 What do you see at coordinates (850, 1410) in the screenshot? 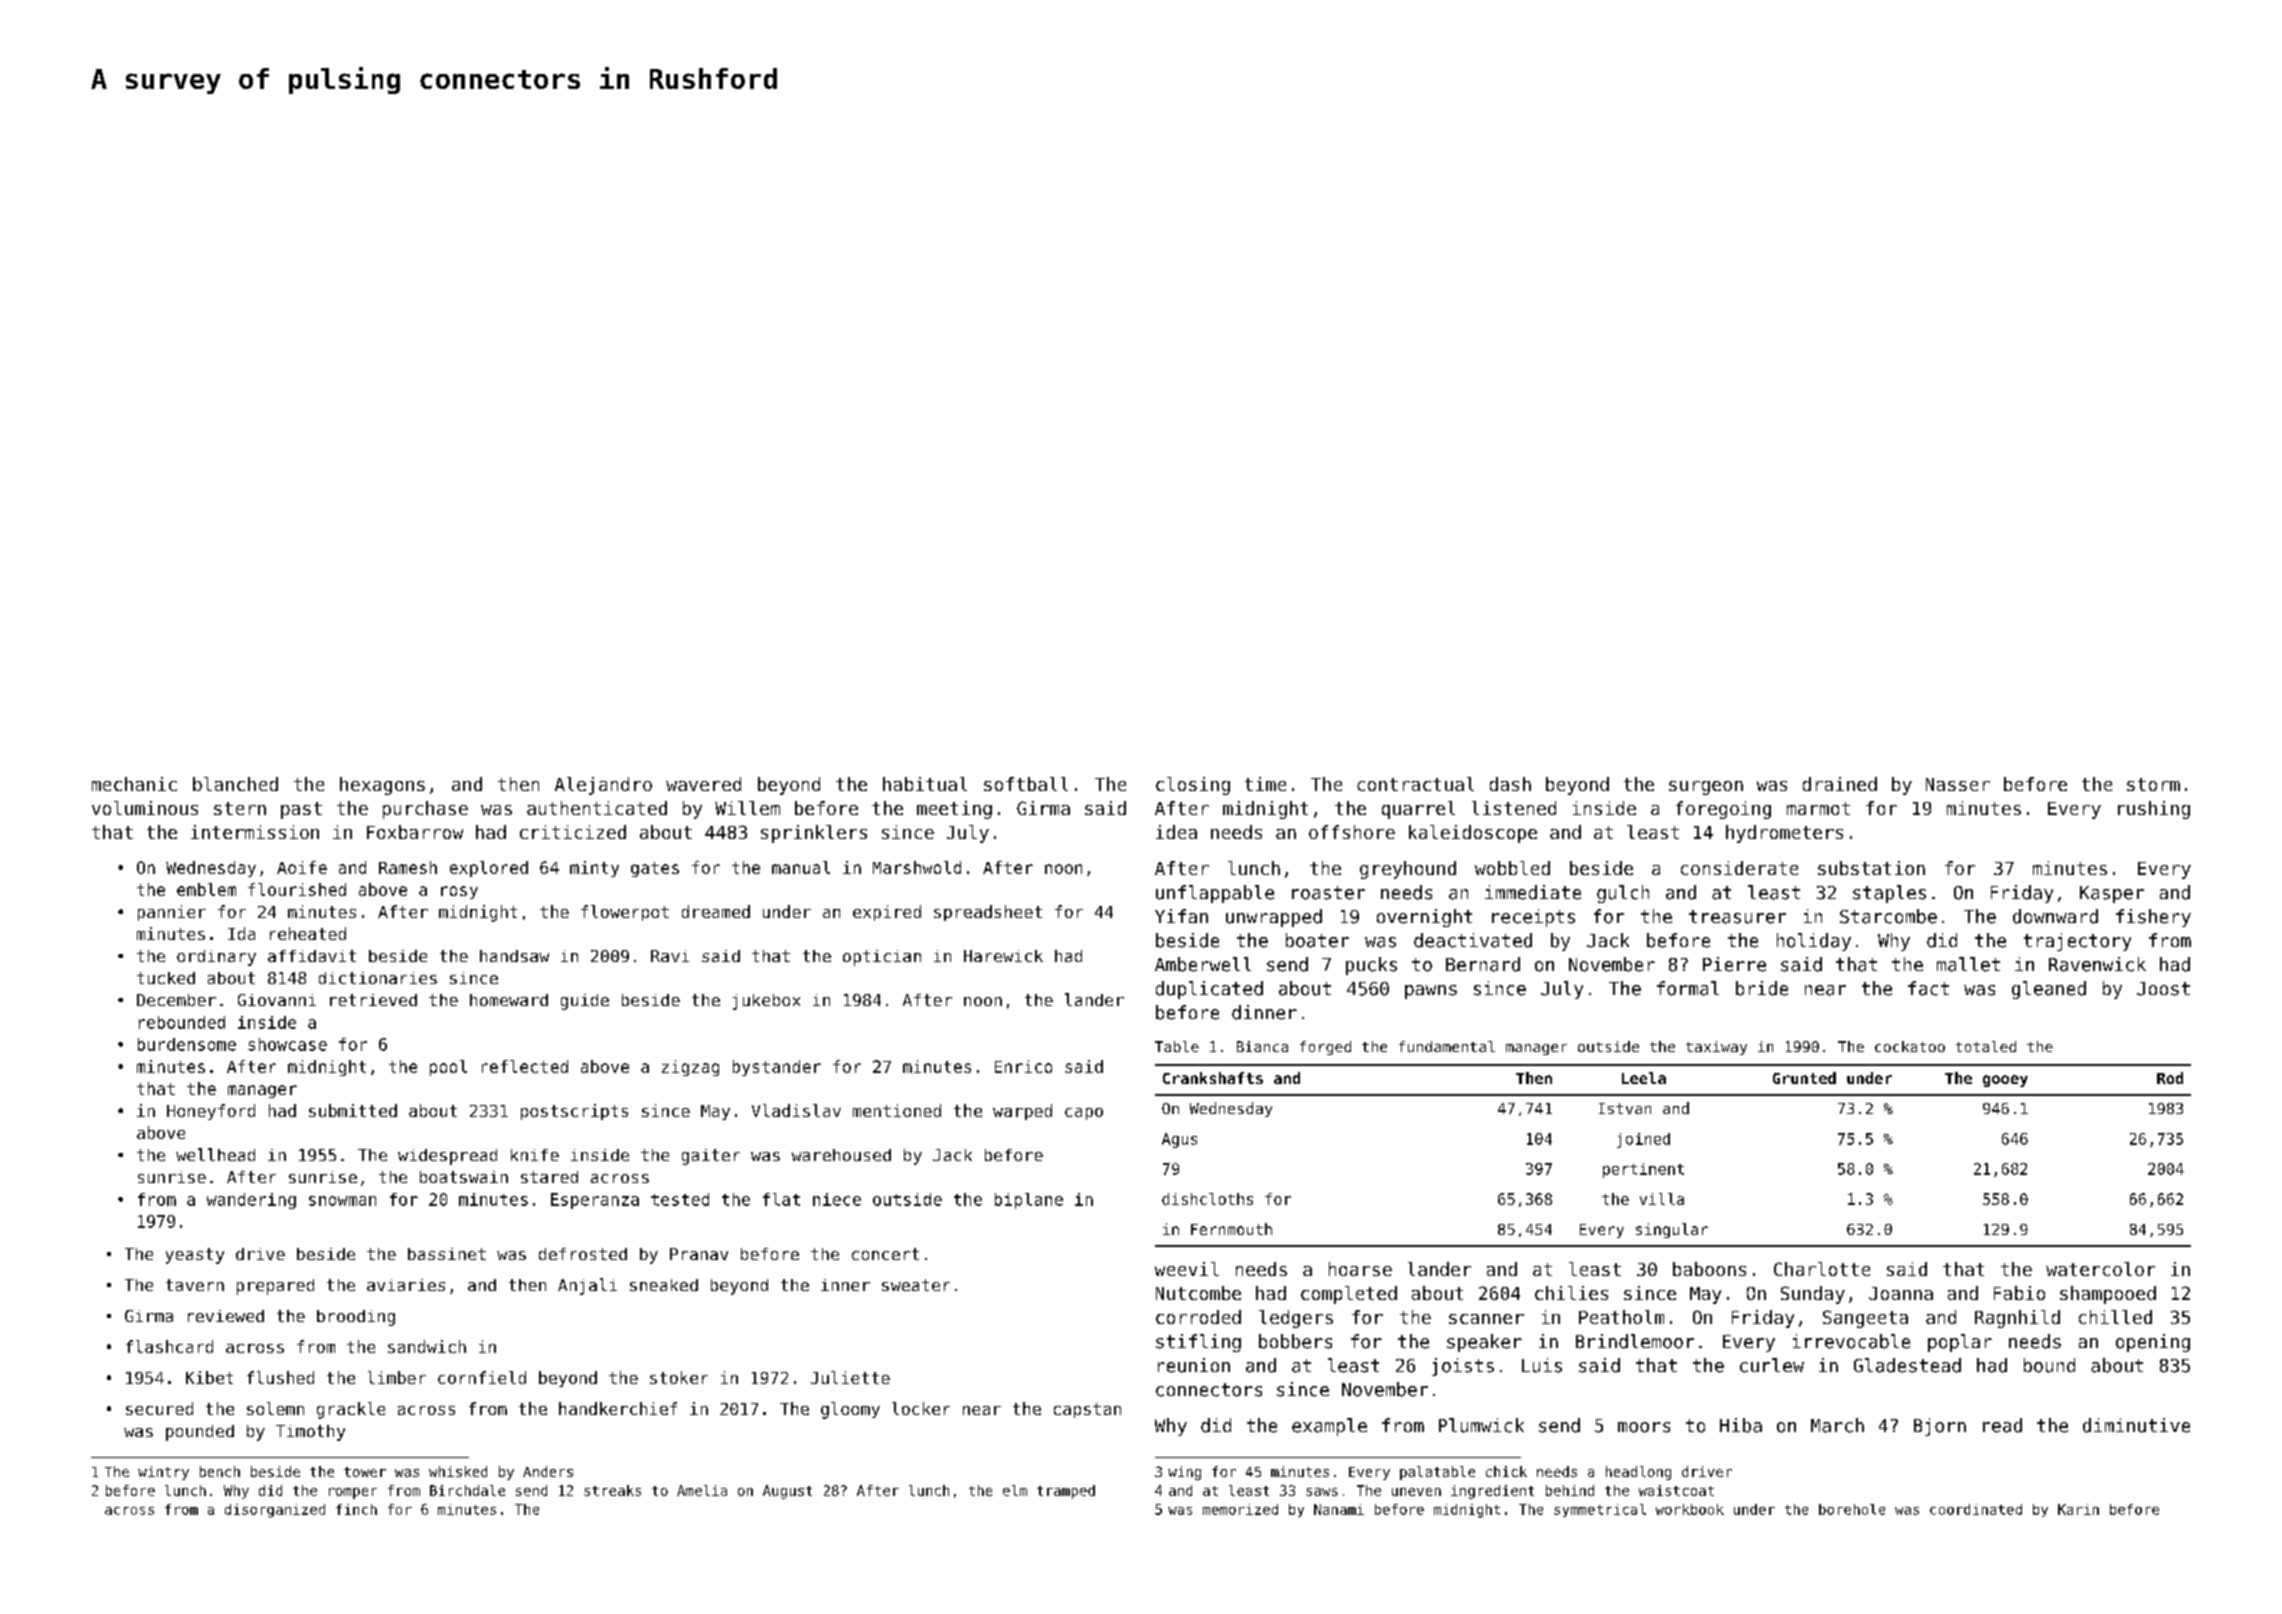
I see `gloomy` at bounding box center [850, 1410].
